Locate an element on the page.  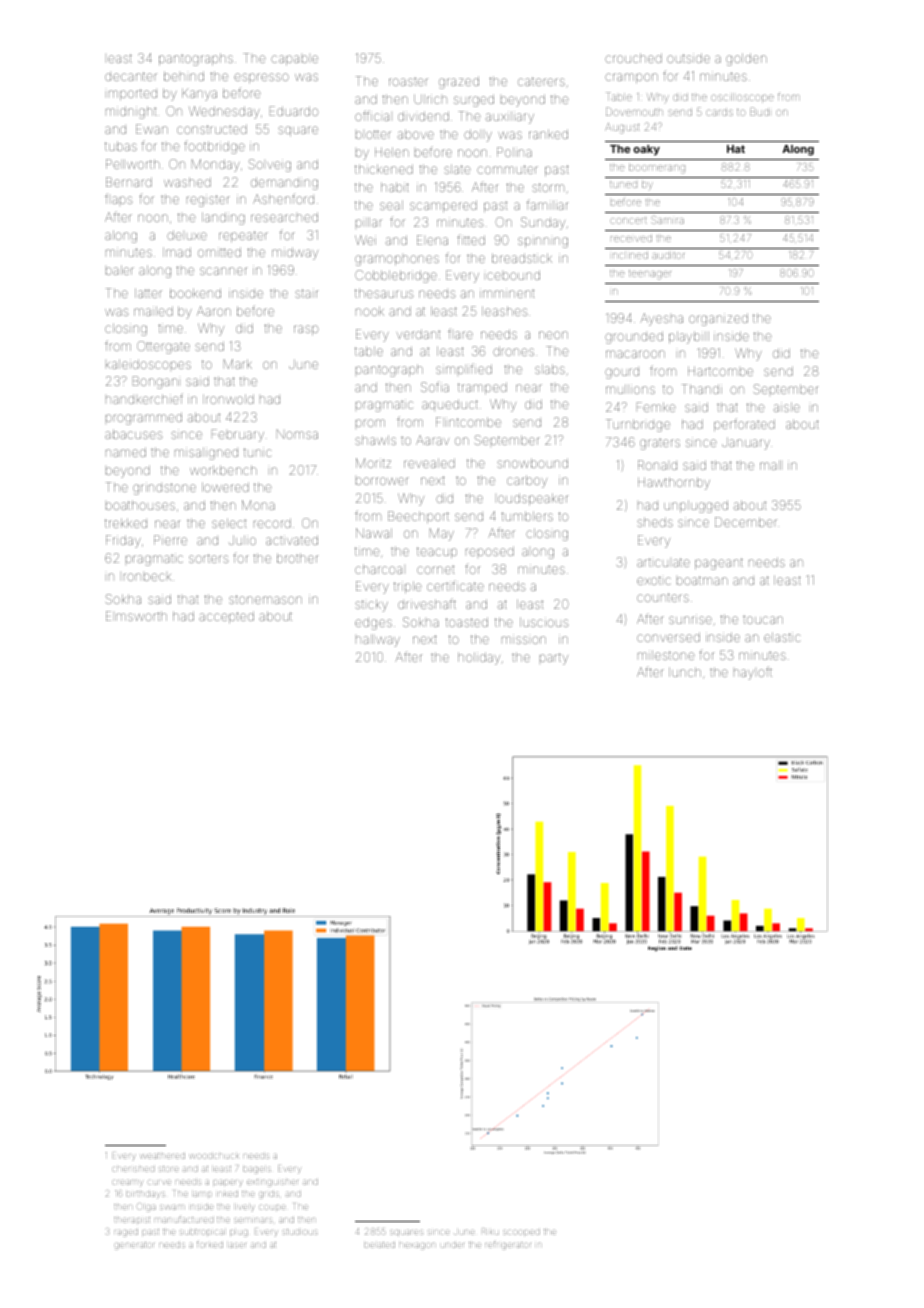
behind is located at coordinates (184, 76).
